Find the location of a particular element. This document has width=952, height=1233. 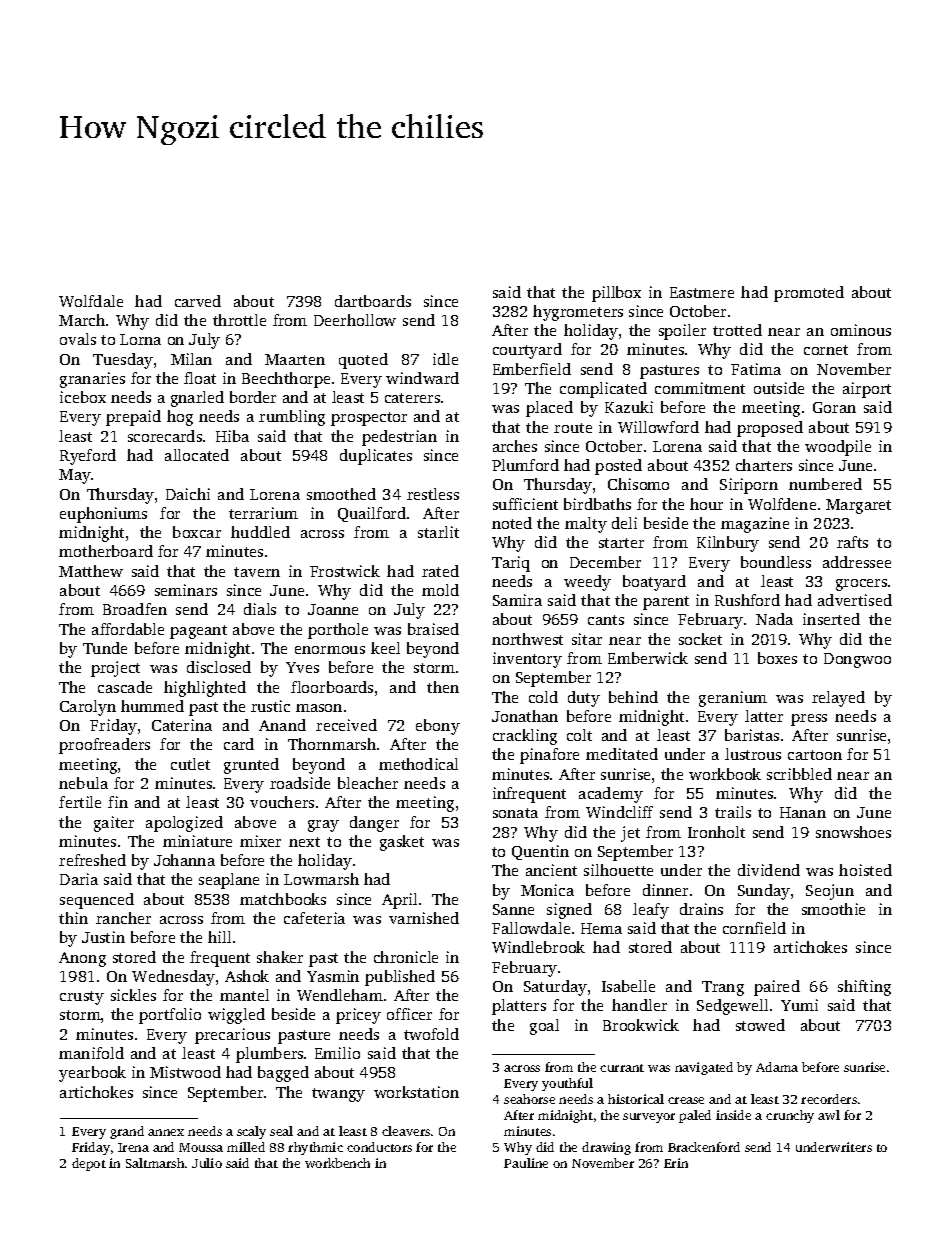

fin is located at coordinates (118, 802).
